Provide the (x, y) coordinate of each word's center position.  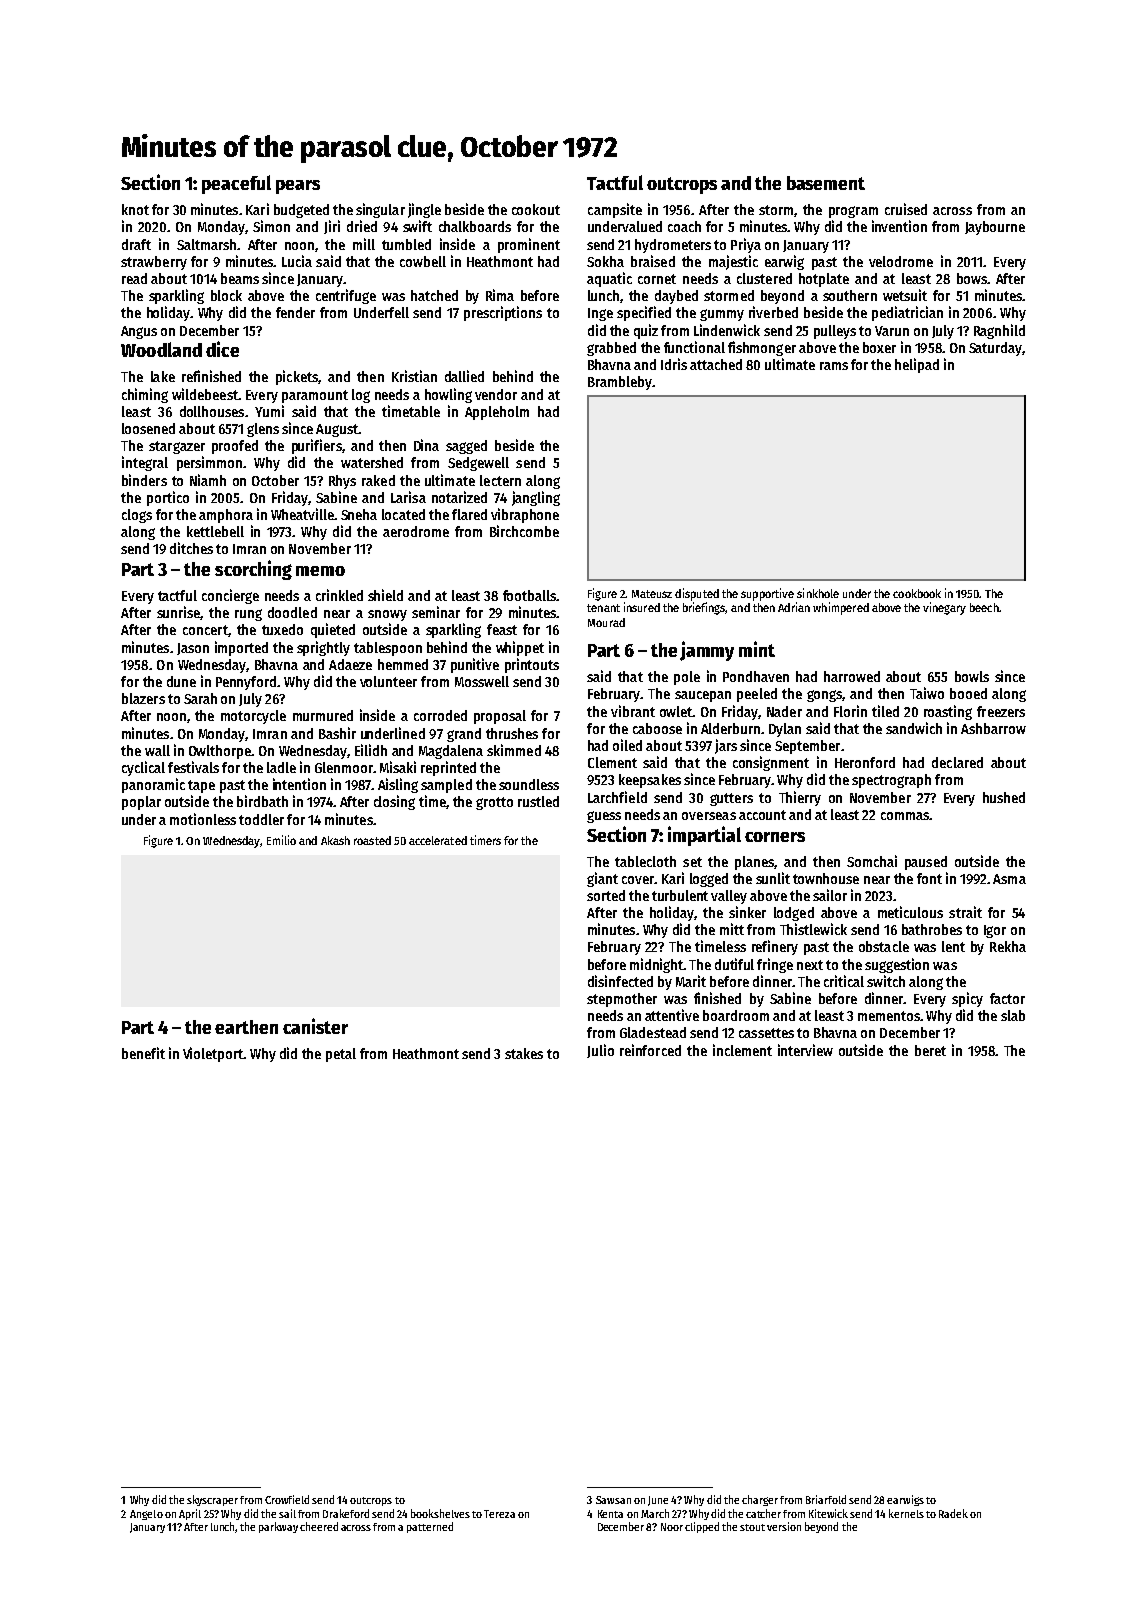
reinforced (650, 1050)
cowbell (423, 261)
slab (1013, 1015)
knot (135, 209)
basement (826, 183)
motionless (203, 819)
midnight (657, 965)
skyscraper (212, 1500)
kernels (906, 1513)
